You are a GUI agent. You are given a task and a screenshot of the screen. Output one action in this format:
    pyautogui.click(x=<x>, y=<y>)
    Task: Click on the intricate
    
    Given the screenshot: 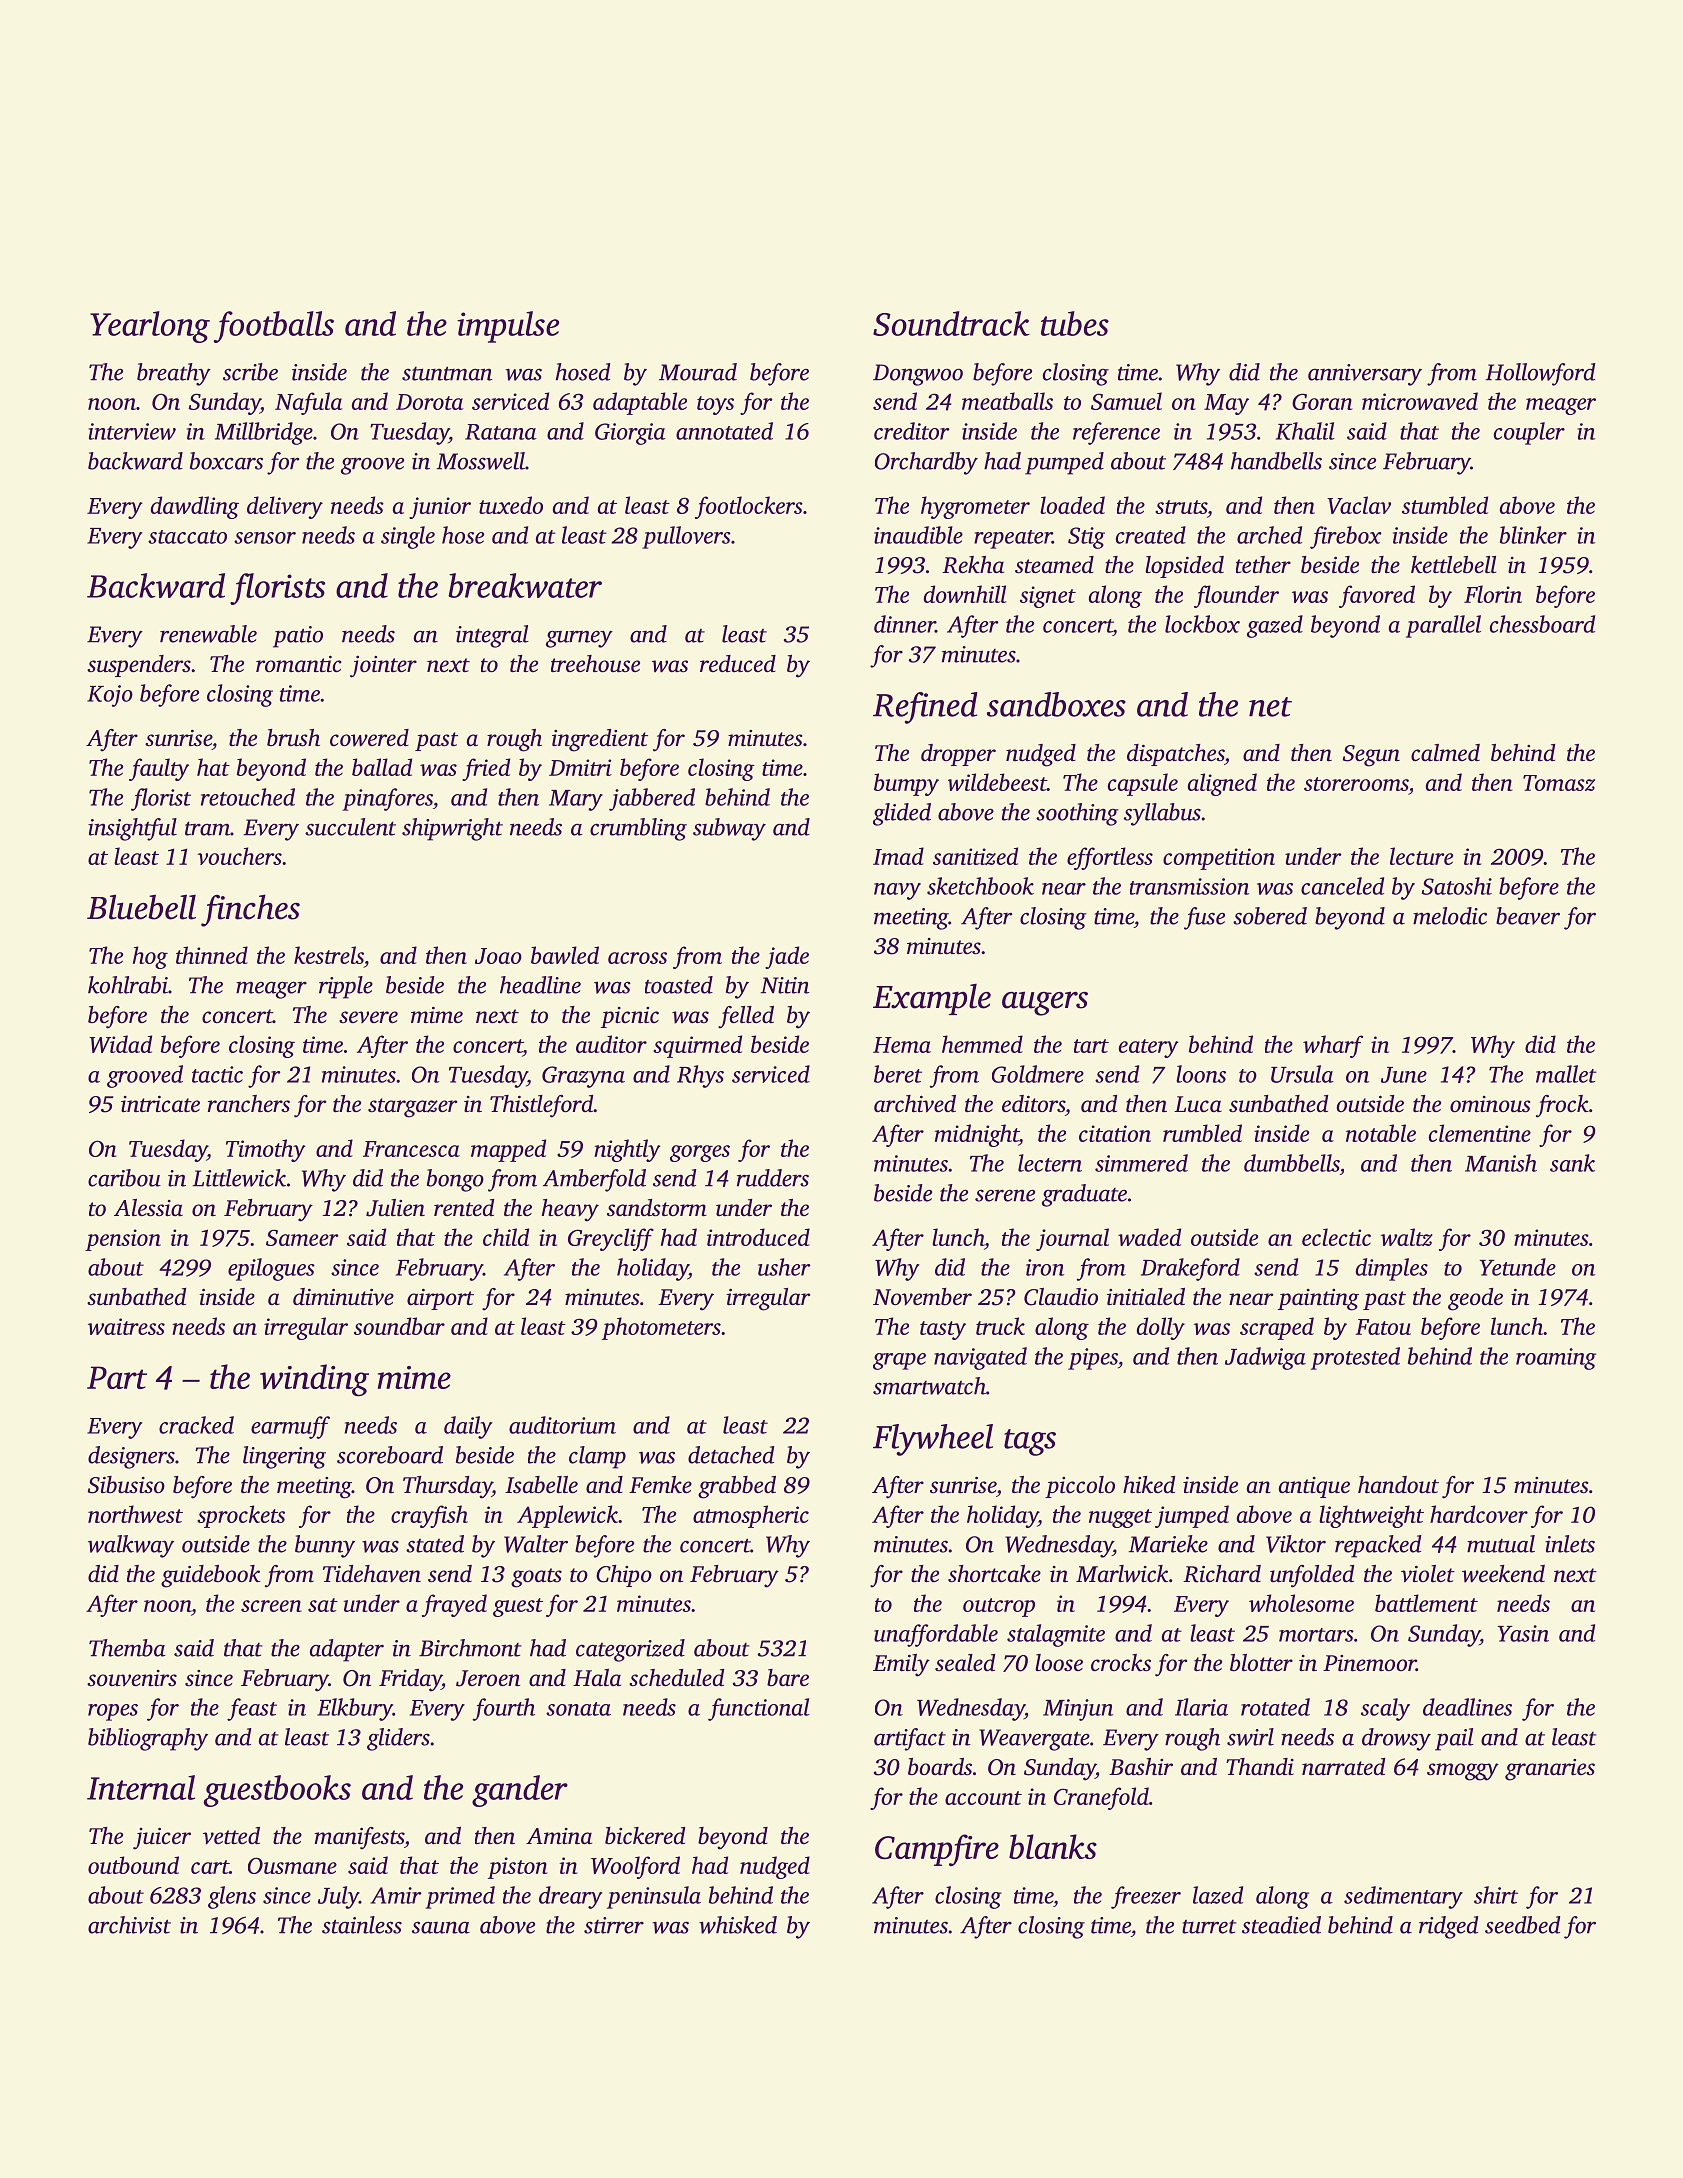 What is the action you would take?
    pyautogui.click(x=160, y=1104)
